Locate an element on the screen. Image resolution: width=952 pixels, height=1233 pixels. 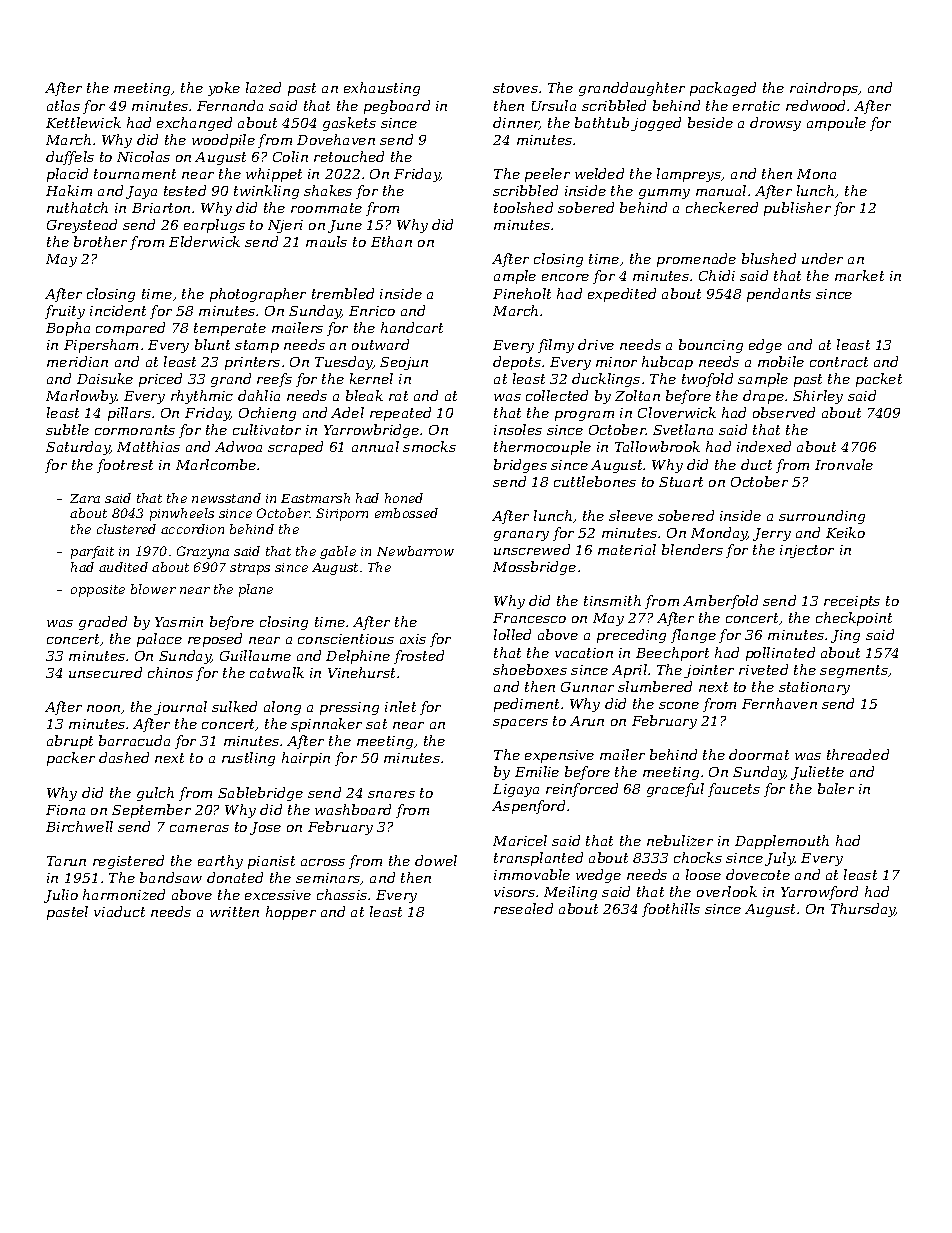
atlas is located at coordinates (63, 105).
